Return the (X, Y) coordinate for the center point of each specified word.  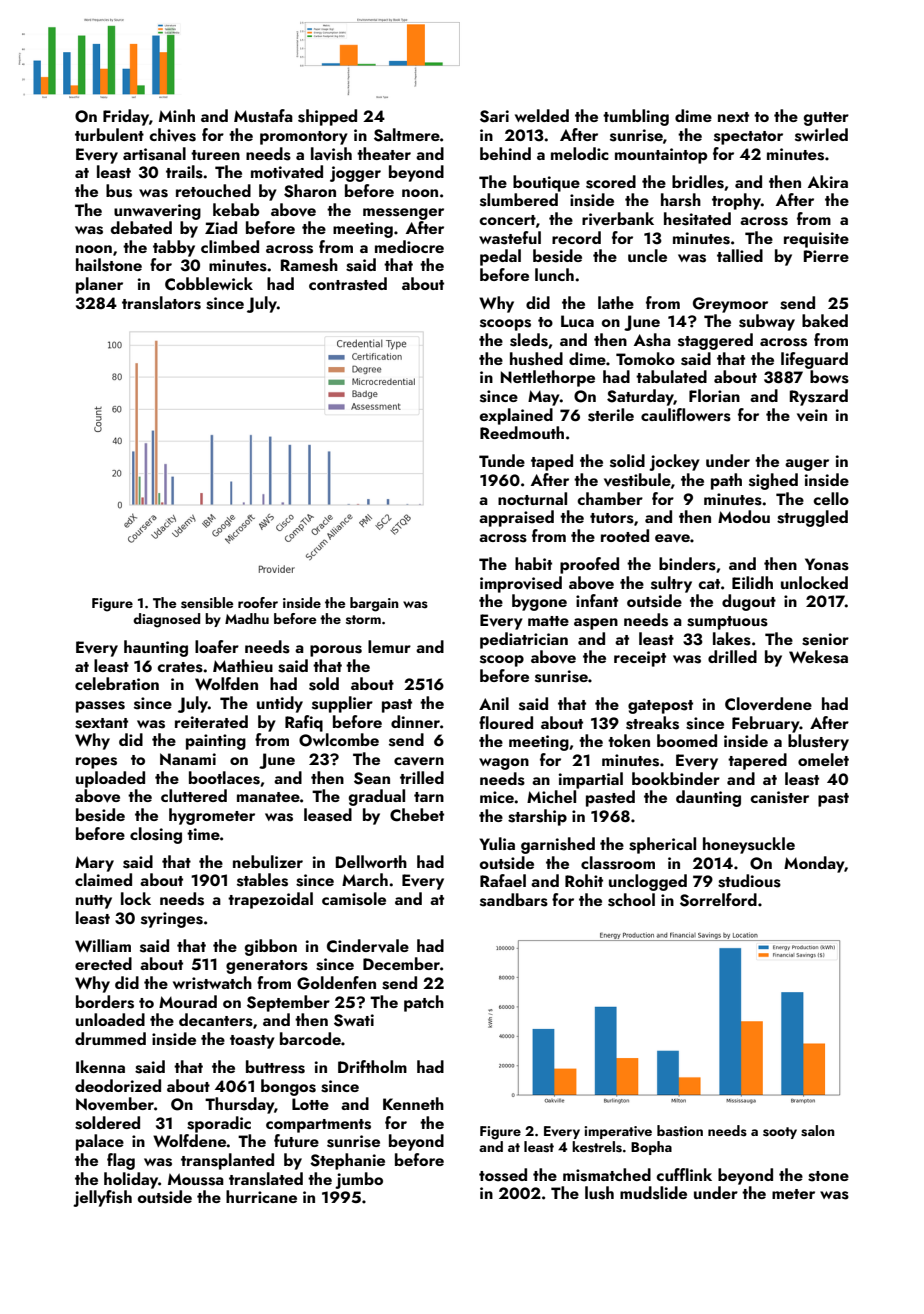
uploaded (110, 779)
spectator (748, 138)
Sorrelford (718, 900)
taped (552, 462)
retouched (213, 190)
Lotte (310, 1104)
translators (161, 303)
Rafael (503, 880)
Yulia (497, 843)
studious (749, 881)
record (576, 237)
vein (812, 415)
